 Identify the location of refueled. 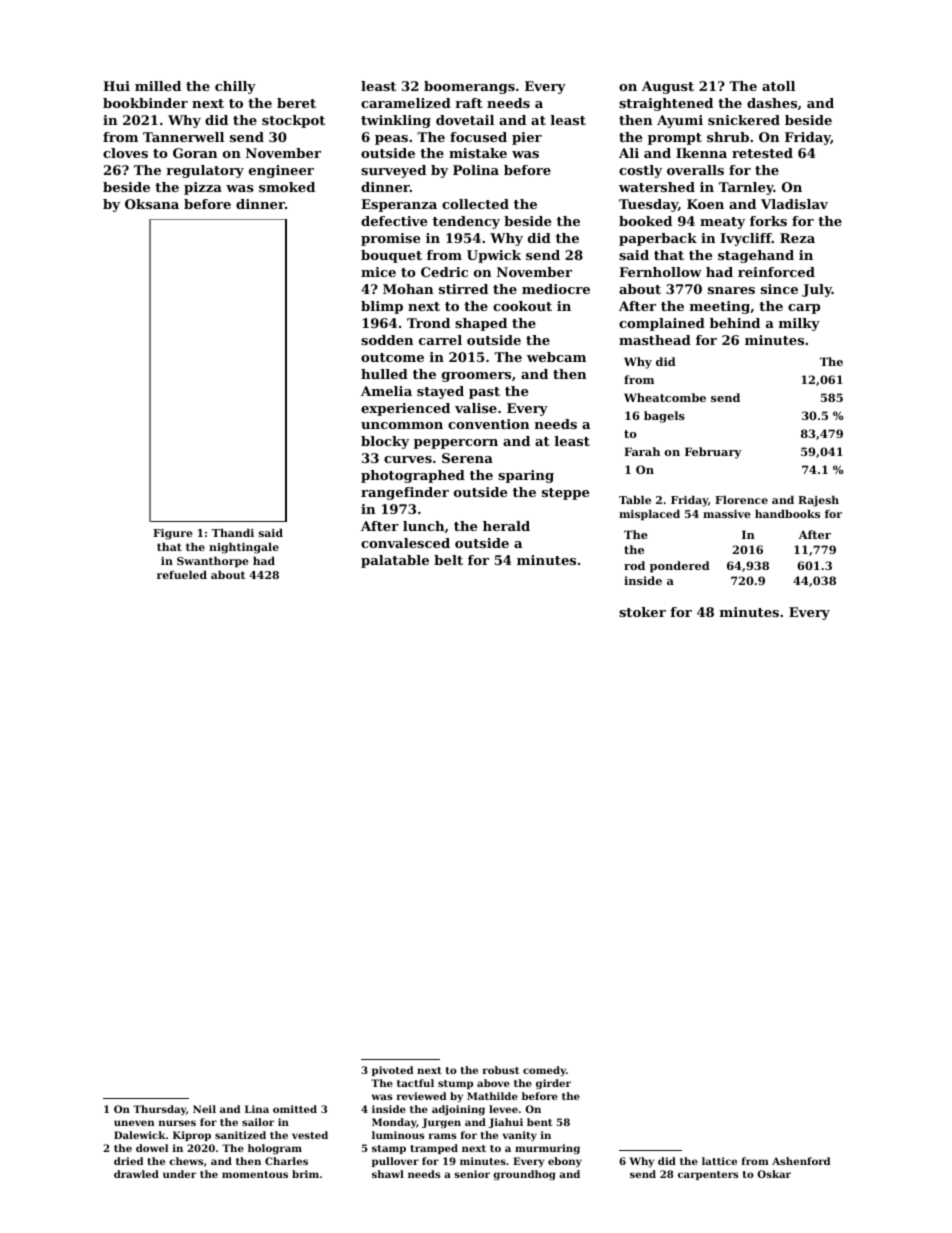
(182, 574).
